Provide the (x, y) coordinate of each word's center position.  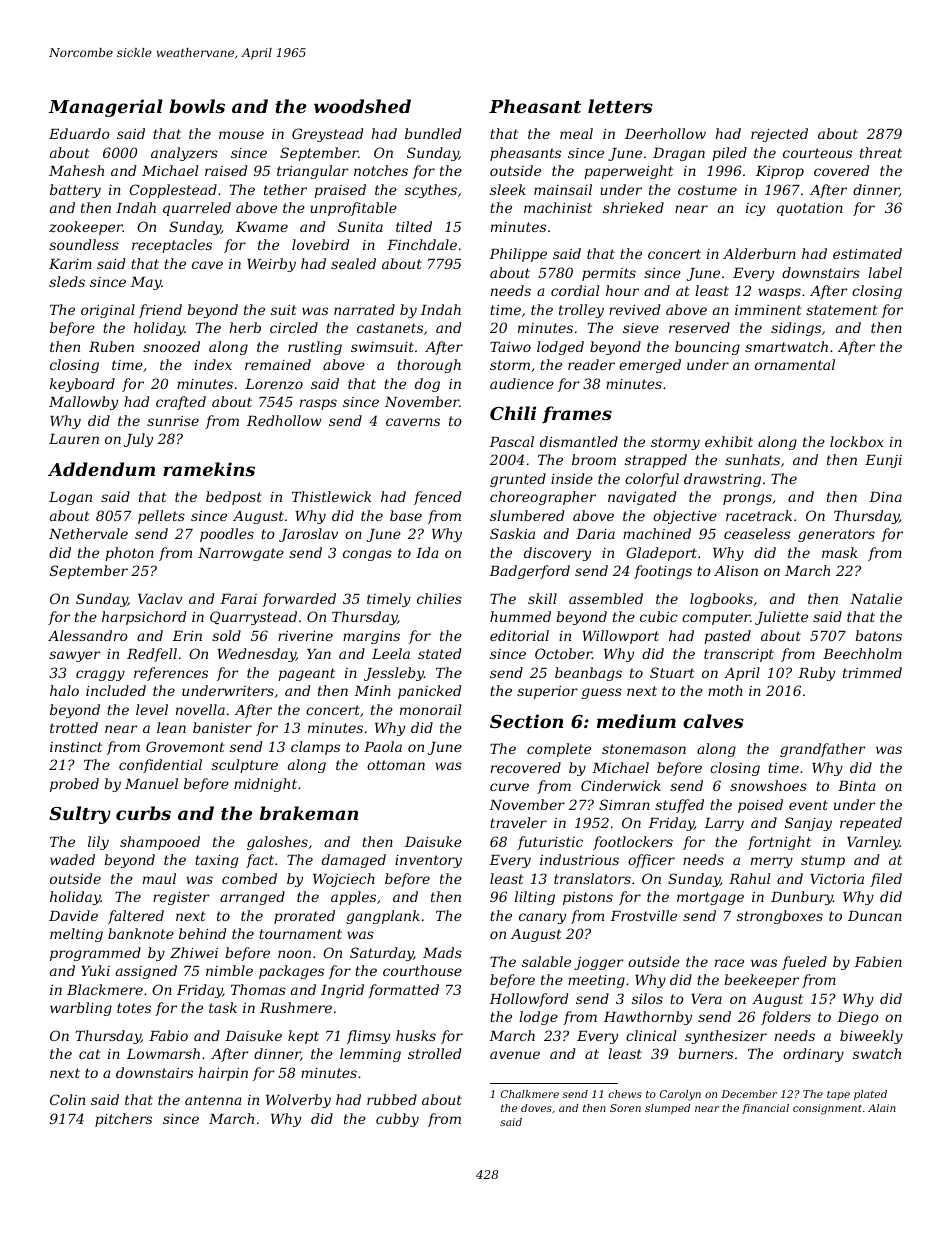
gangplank (383, 917)
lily (98, 843)
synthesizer (726, 1037)
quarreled (197, 209)
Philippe (518, 255)
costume (707, 190)
